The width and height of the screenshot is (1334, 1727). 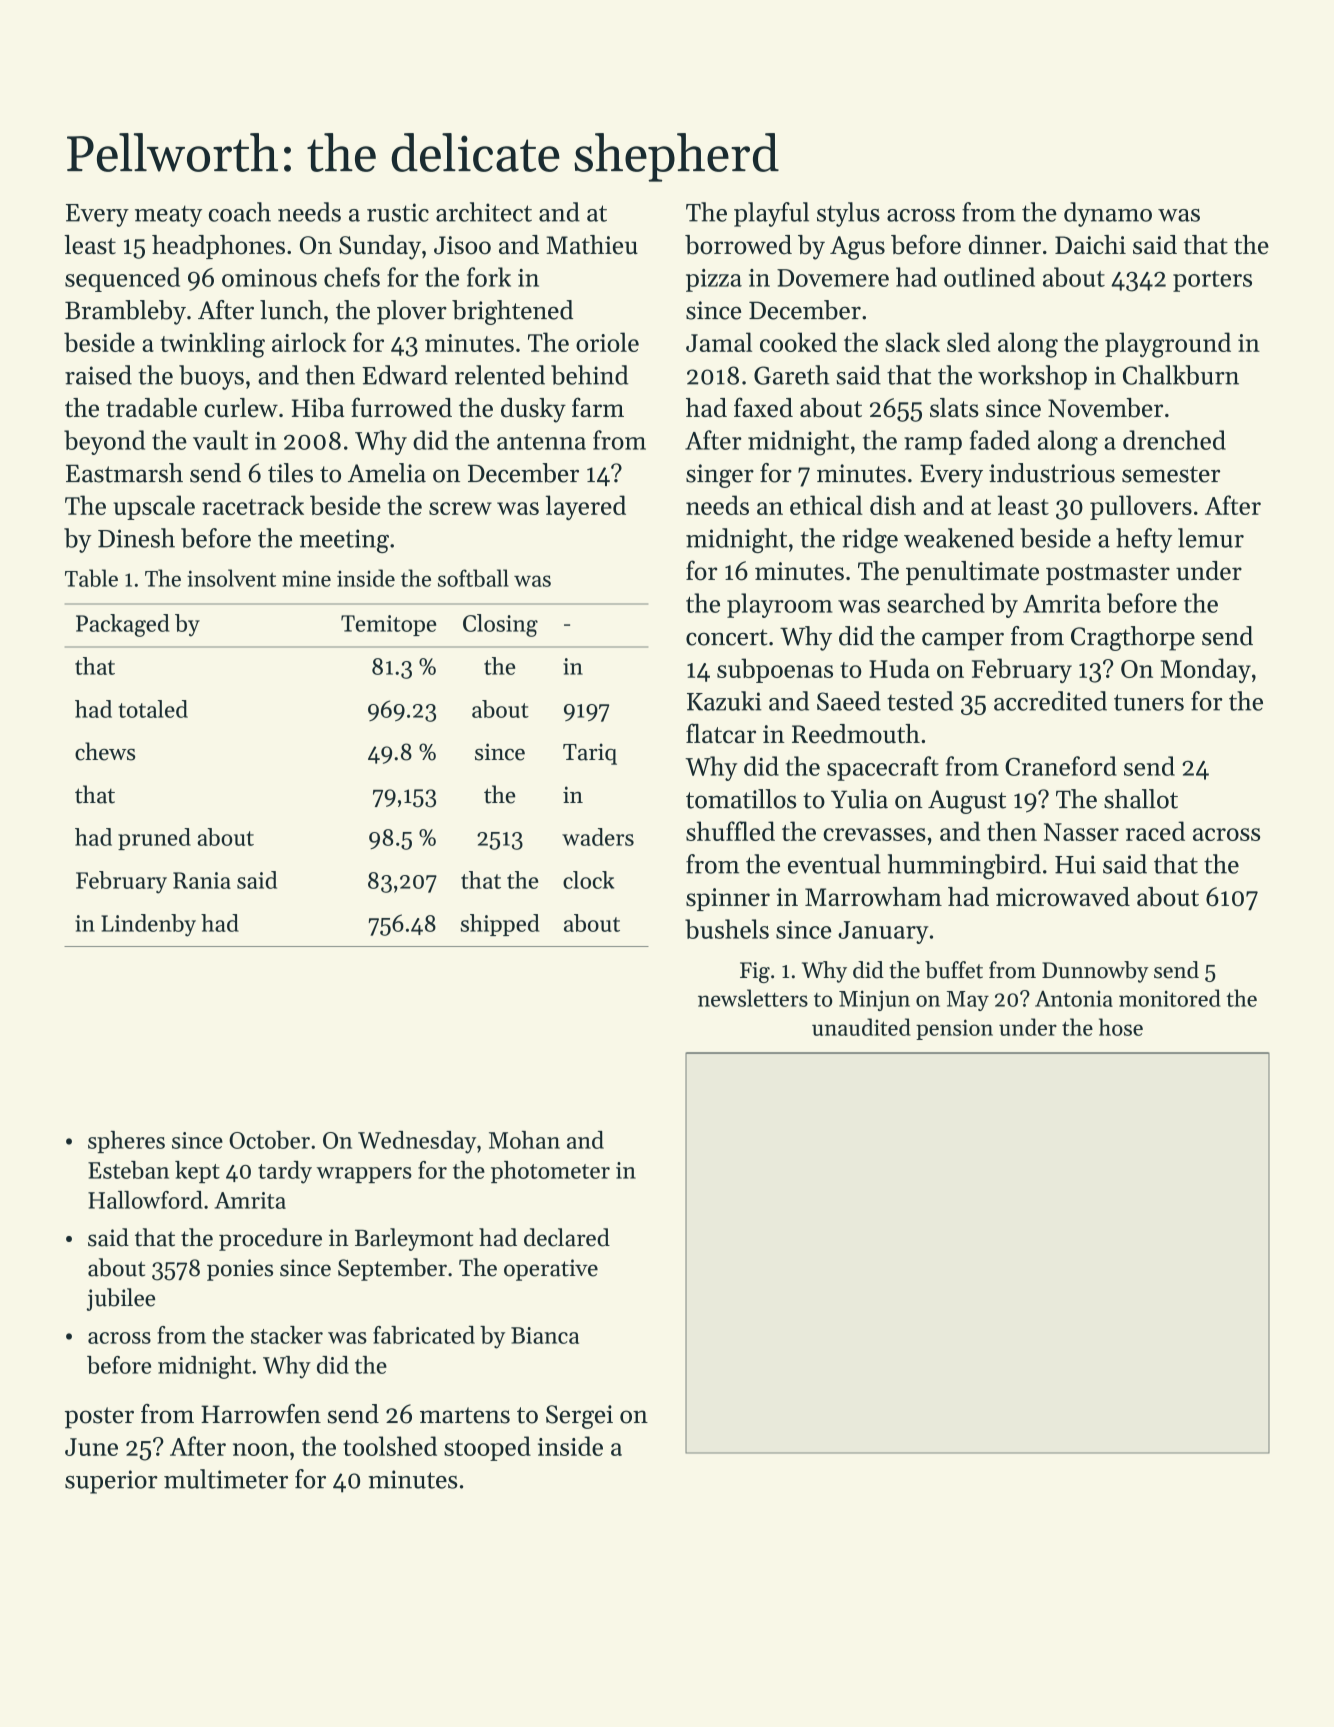 I want to click on newsletters, so click(x=753, y=998).
